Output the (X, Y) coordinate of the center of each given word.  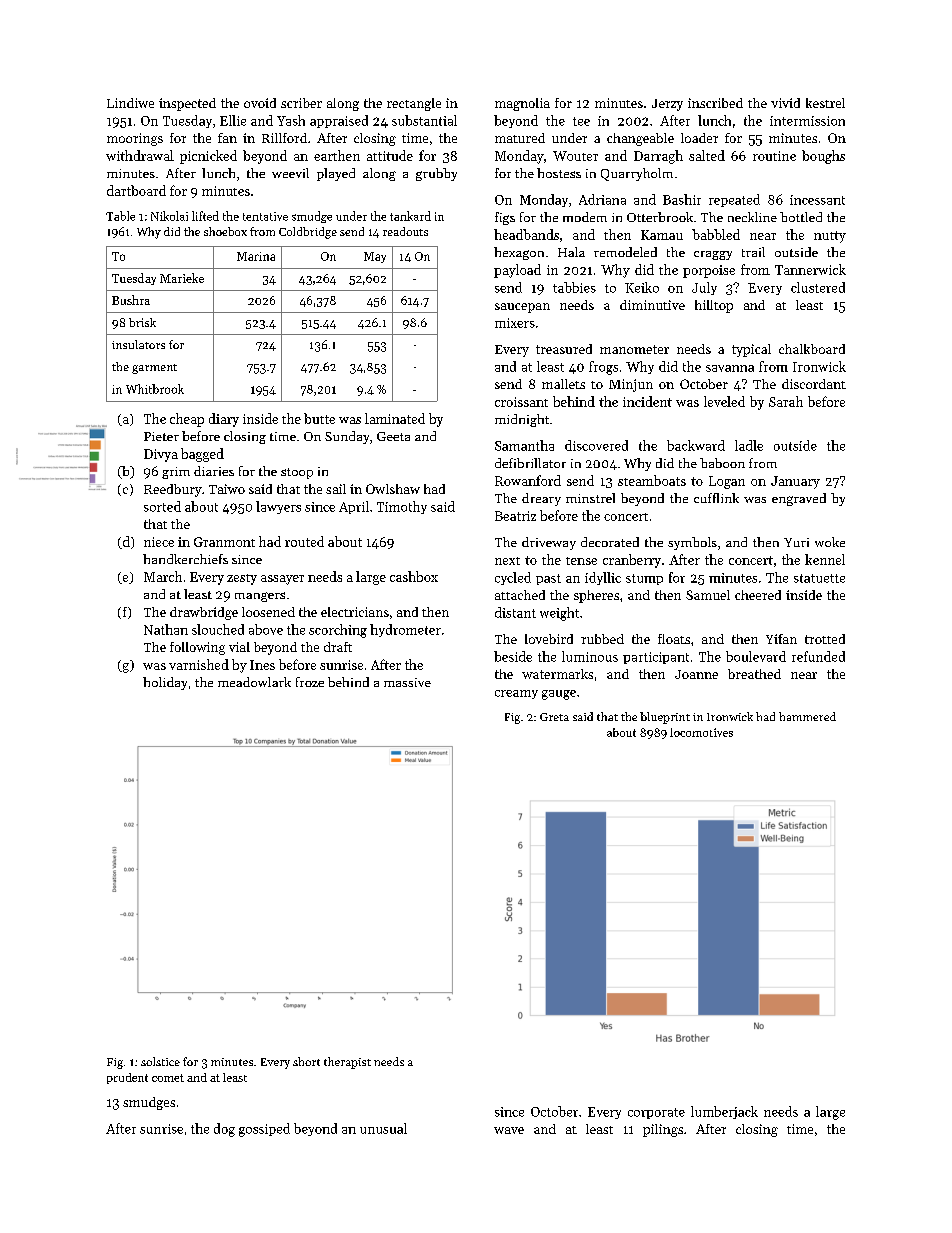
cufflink (716, 498)
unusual (383, 1128)
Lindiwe (130, 103)
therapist (347, 1063)
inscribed (715, 103)
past (548, 579)
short (306, 1061)
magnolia (522, 104)
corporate (656, 1113)
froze (310, 682)
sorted (162, 506)
